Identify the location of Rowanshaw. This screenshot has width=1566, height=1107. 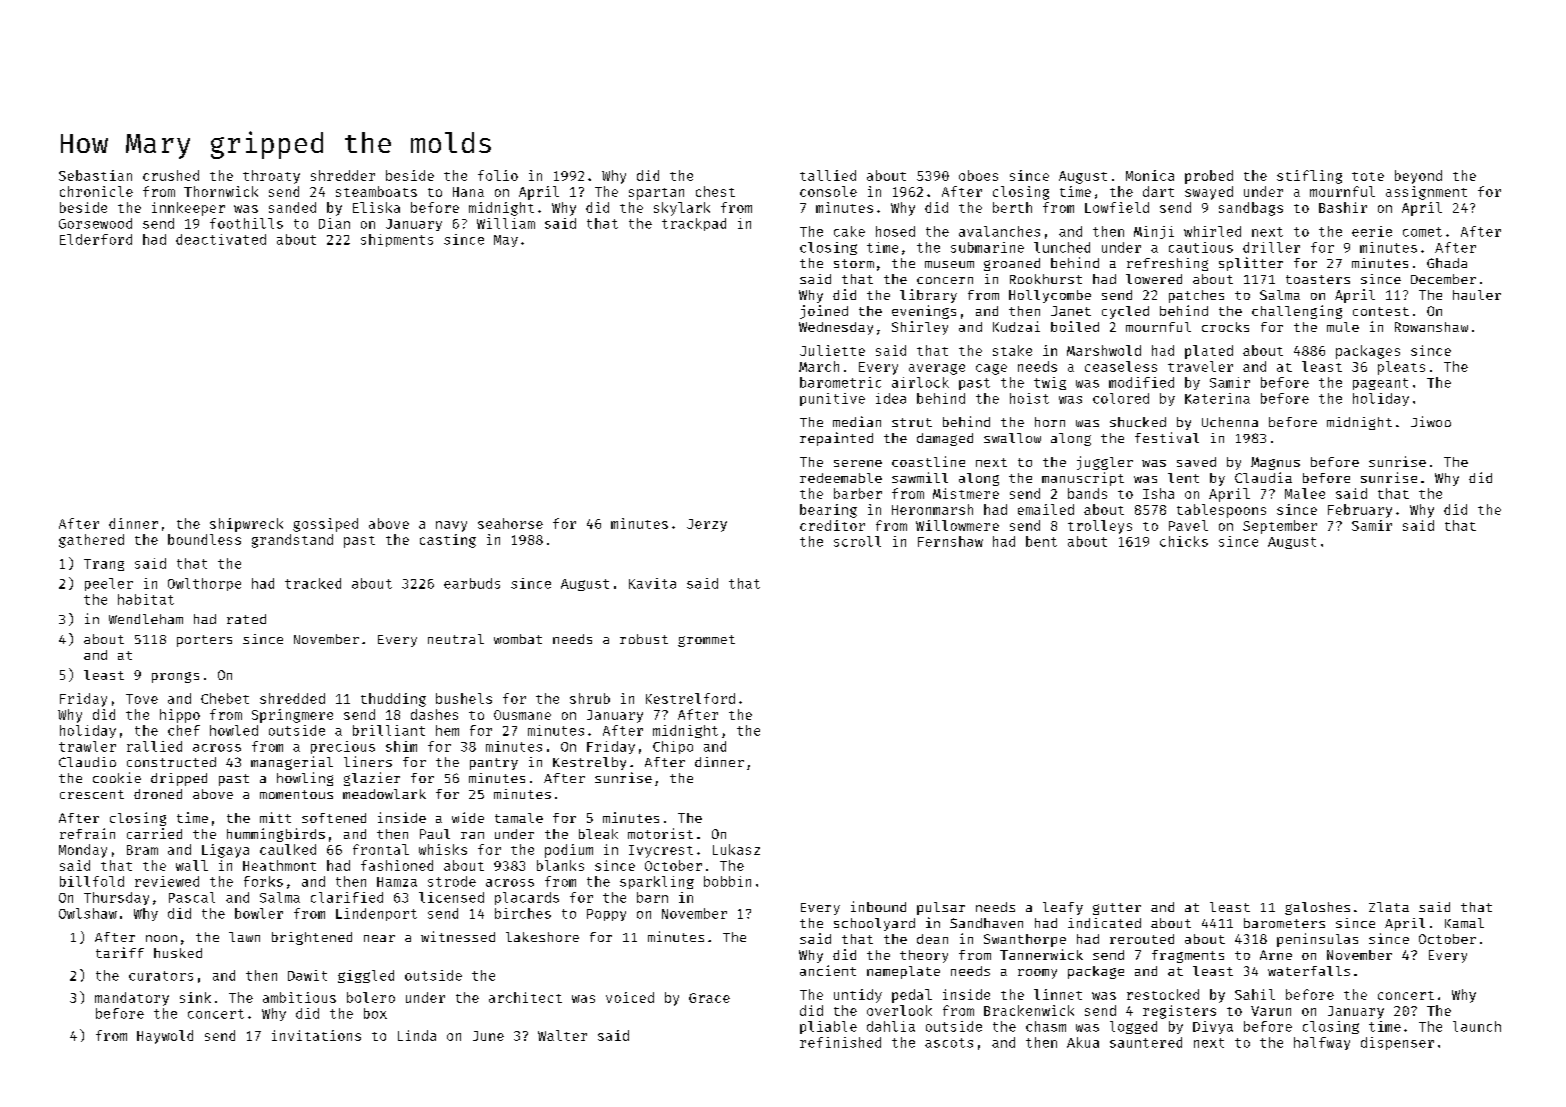
(1431, 327).
